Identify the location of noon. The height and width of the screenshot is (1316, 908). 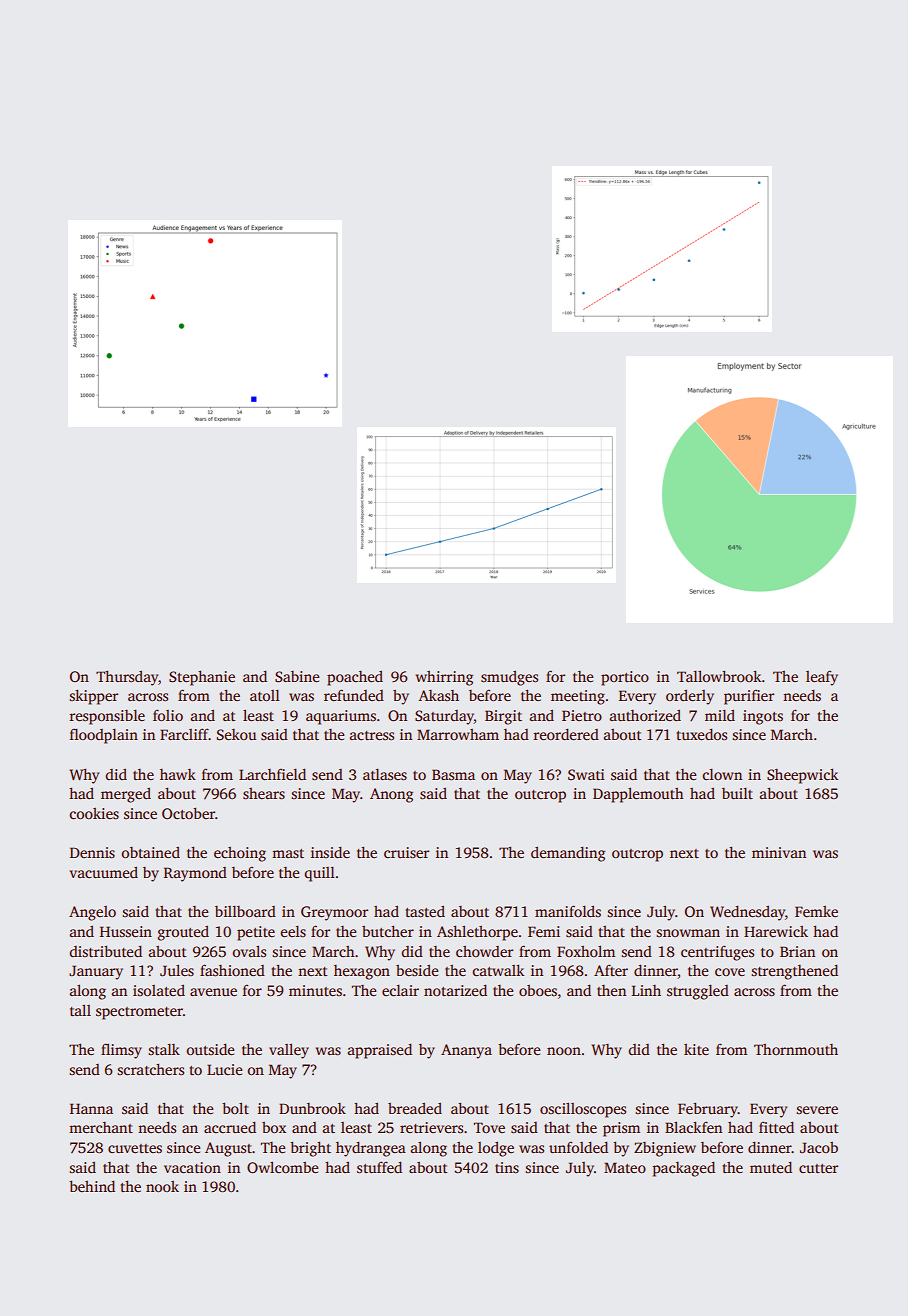
(564, 1051).
